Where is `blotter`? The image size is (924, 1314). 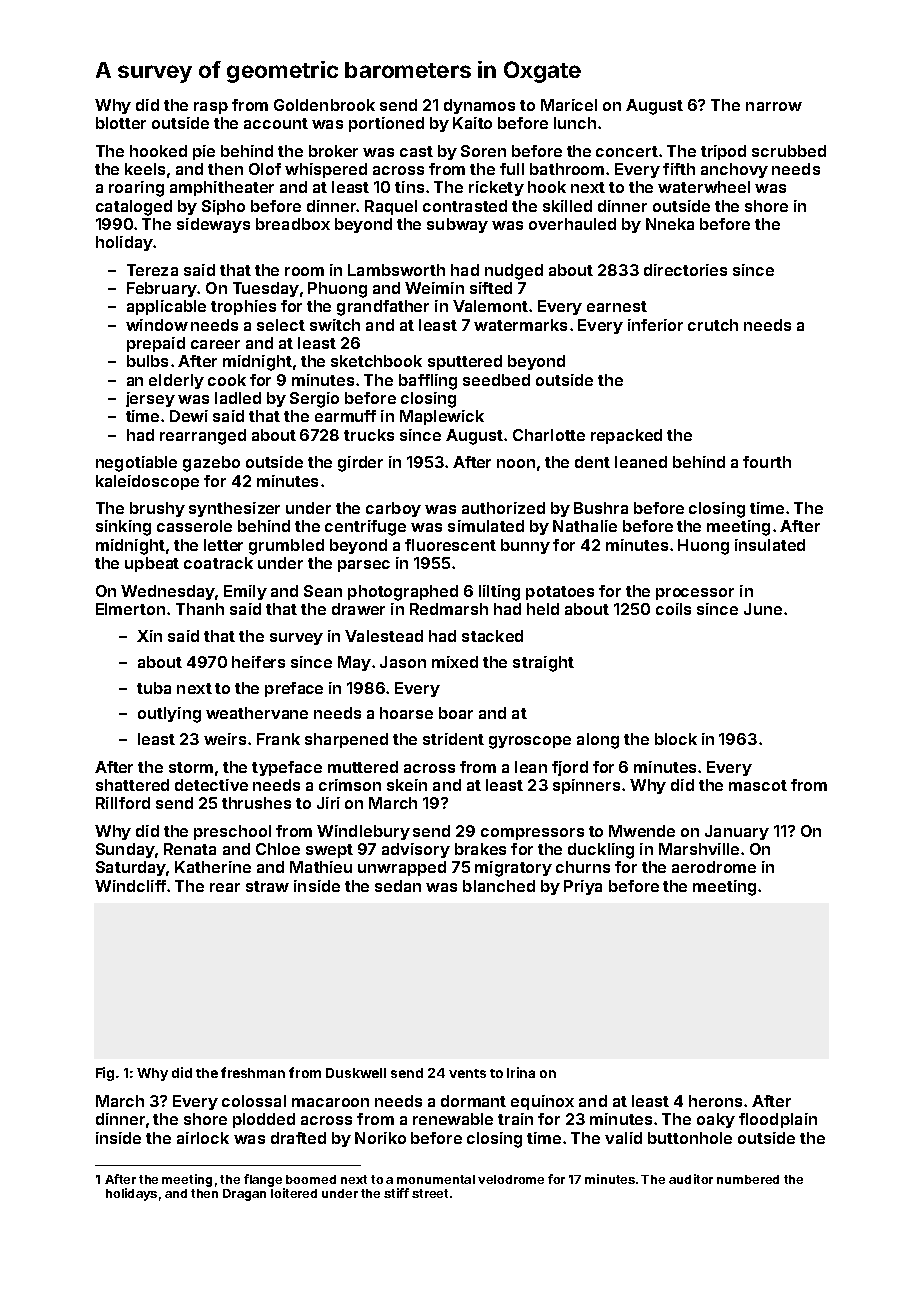
blotter is located at coordinates (121, 123).
